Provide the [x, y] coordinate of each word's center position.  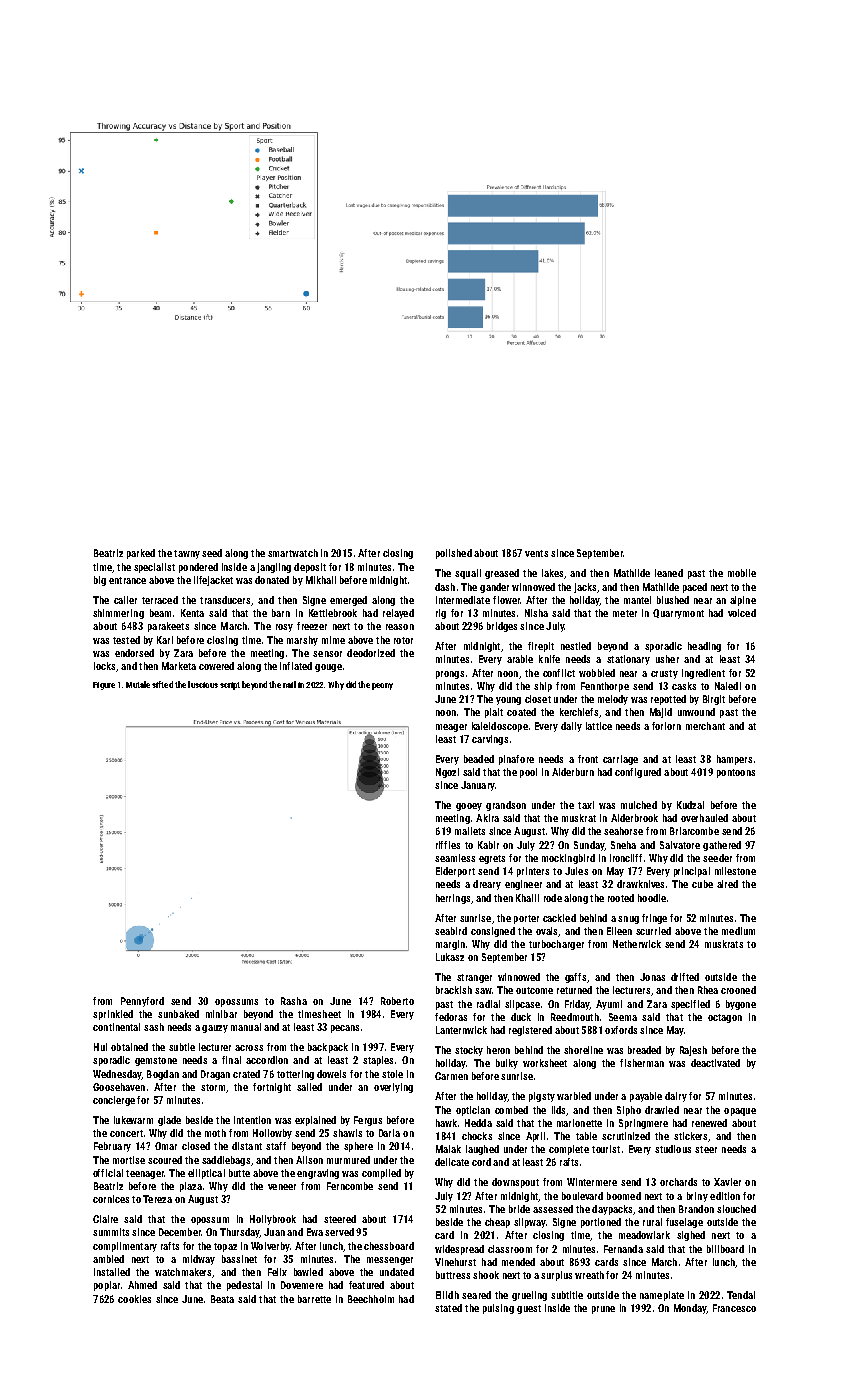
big [100, 581]
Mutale [138, 684]
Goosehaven [119, 1087]
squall [468, 574]
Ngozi [447, 773]
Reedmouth [575, 1017]
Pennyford [142, 1002]
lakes [552, 573]
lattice [599, 726]
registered [530, 1031]
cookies [134, 1299]
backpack [328, 1048]
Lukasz [450, 957]
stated [448, 1308]
